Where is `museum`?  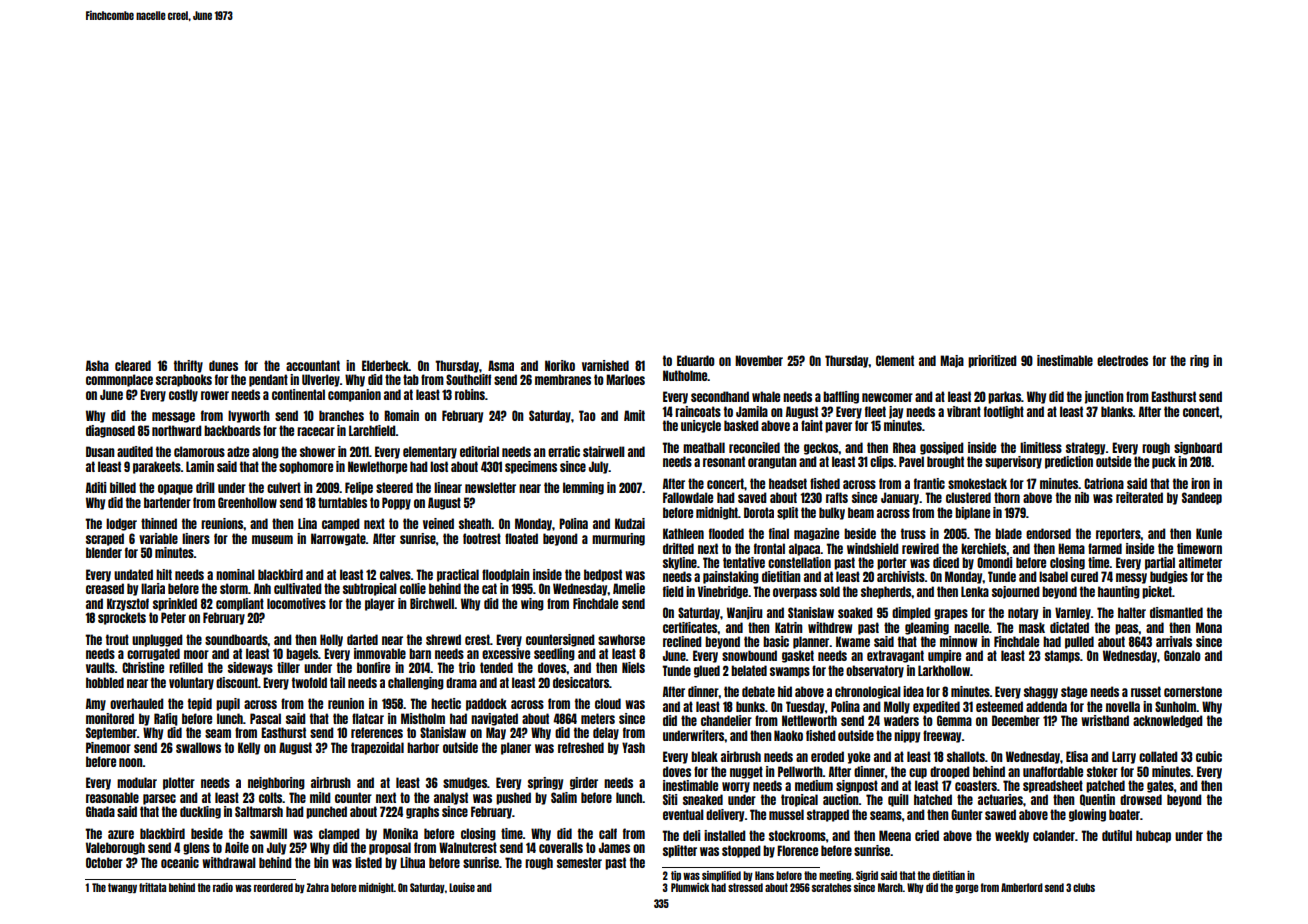
museum is located at coordinates (272, 539).
